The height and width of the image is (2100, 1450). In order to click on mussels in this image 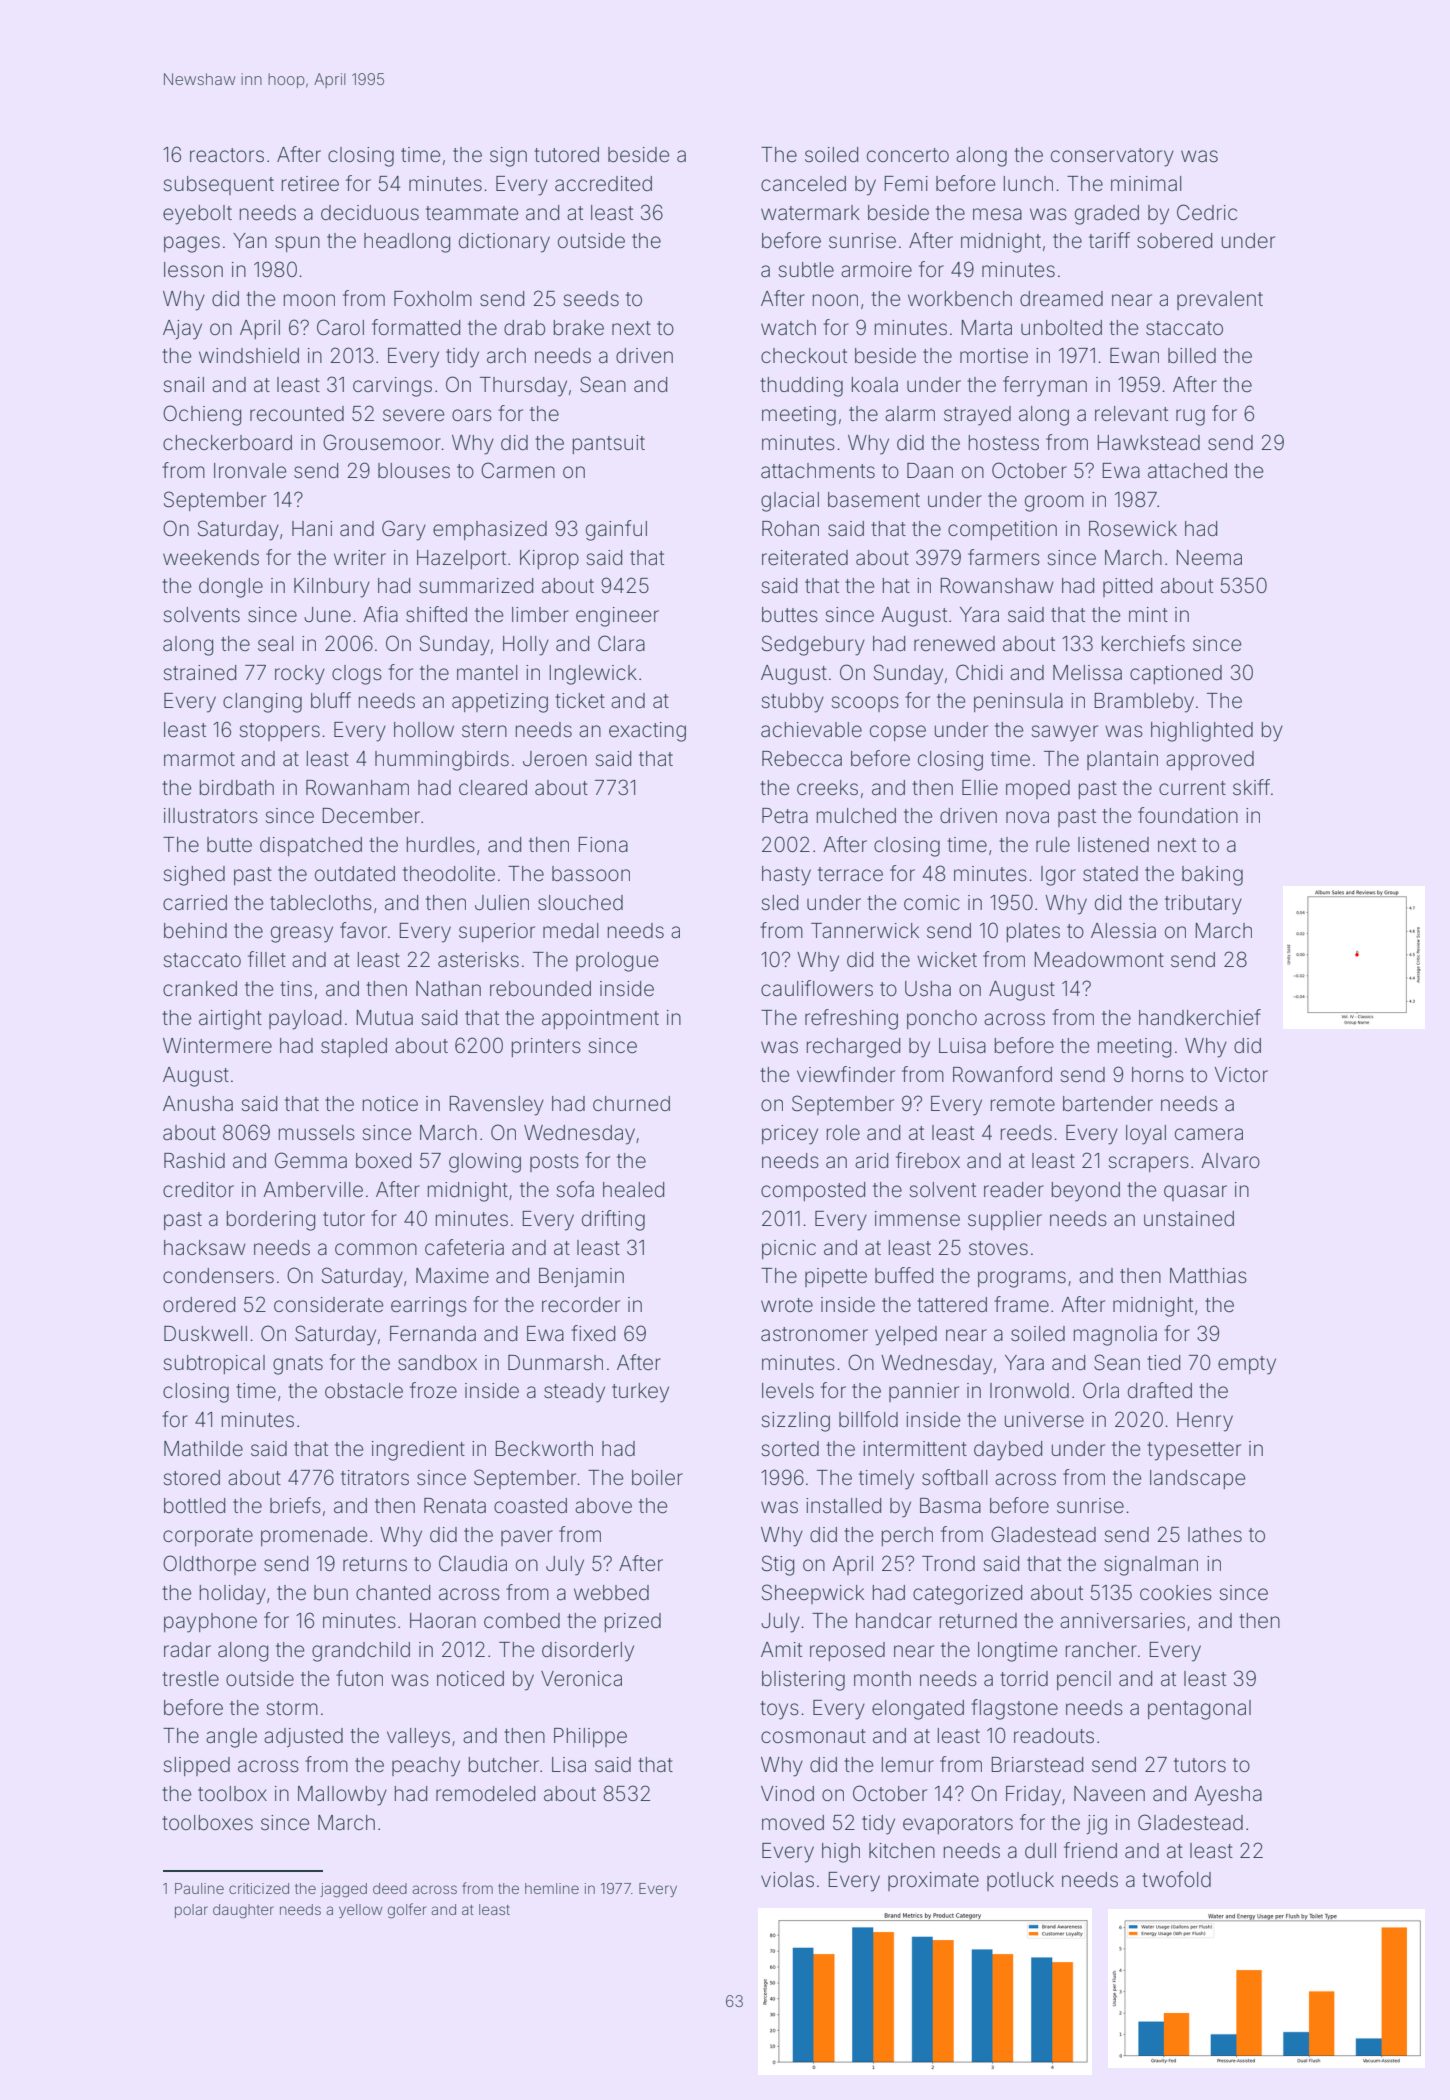, I will do `click(317, 1133)`.
